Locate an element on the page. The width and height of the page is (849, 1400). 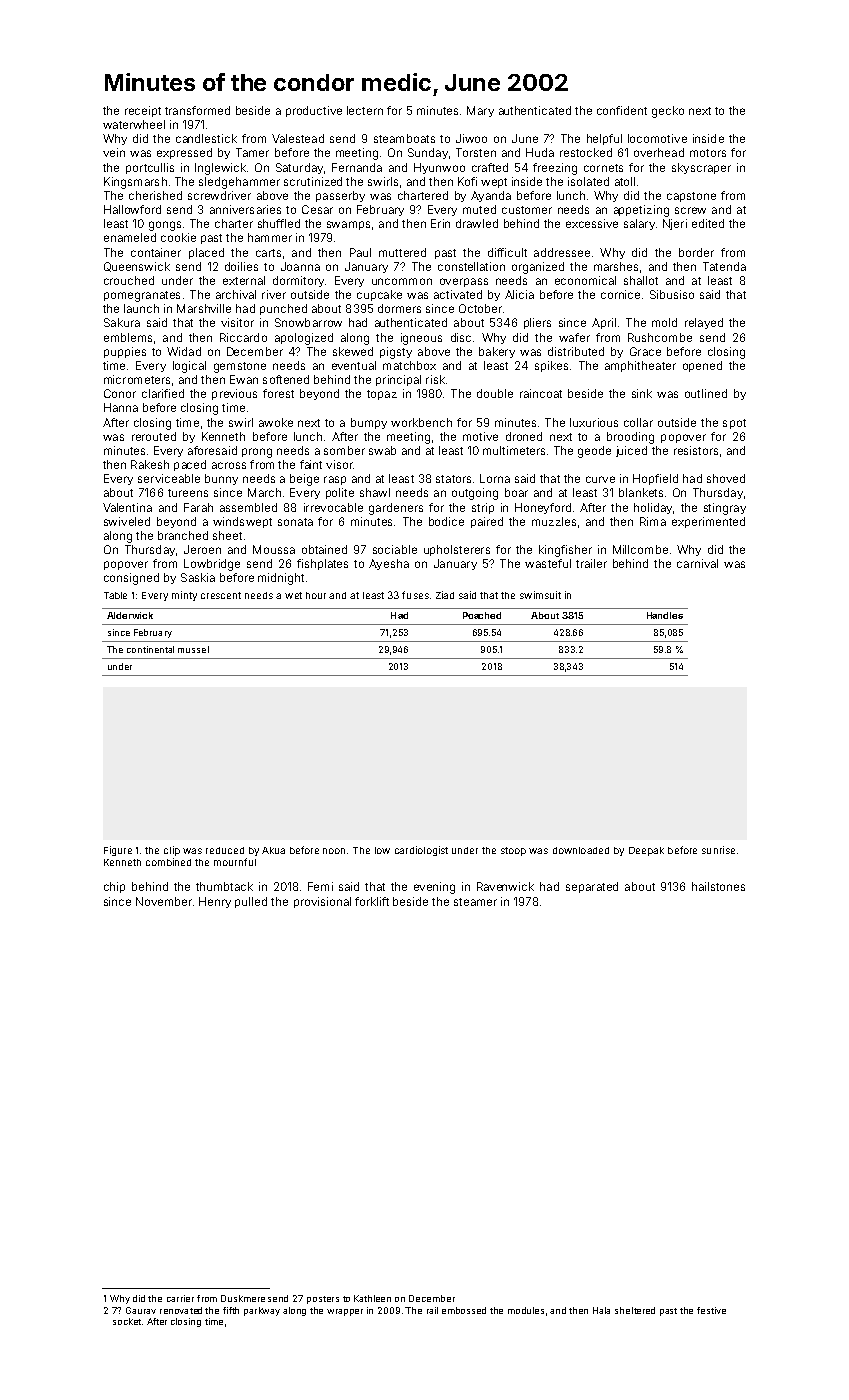
steamboats is located at coordinates (404, 138).
